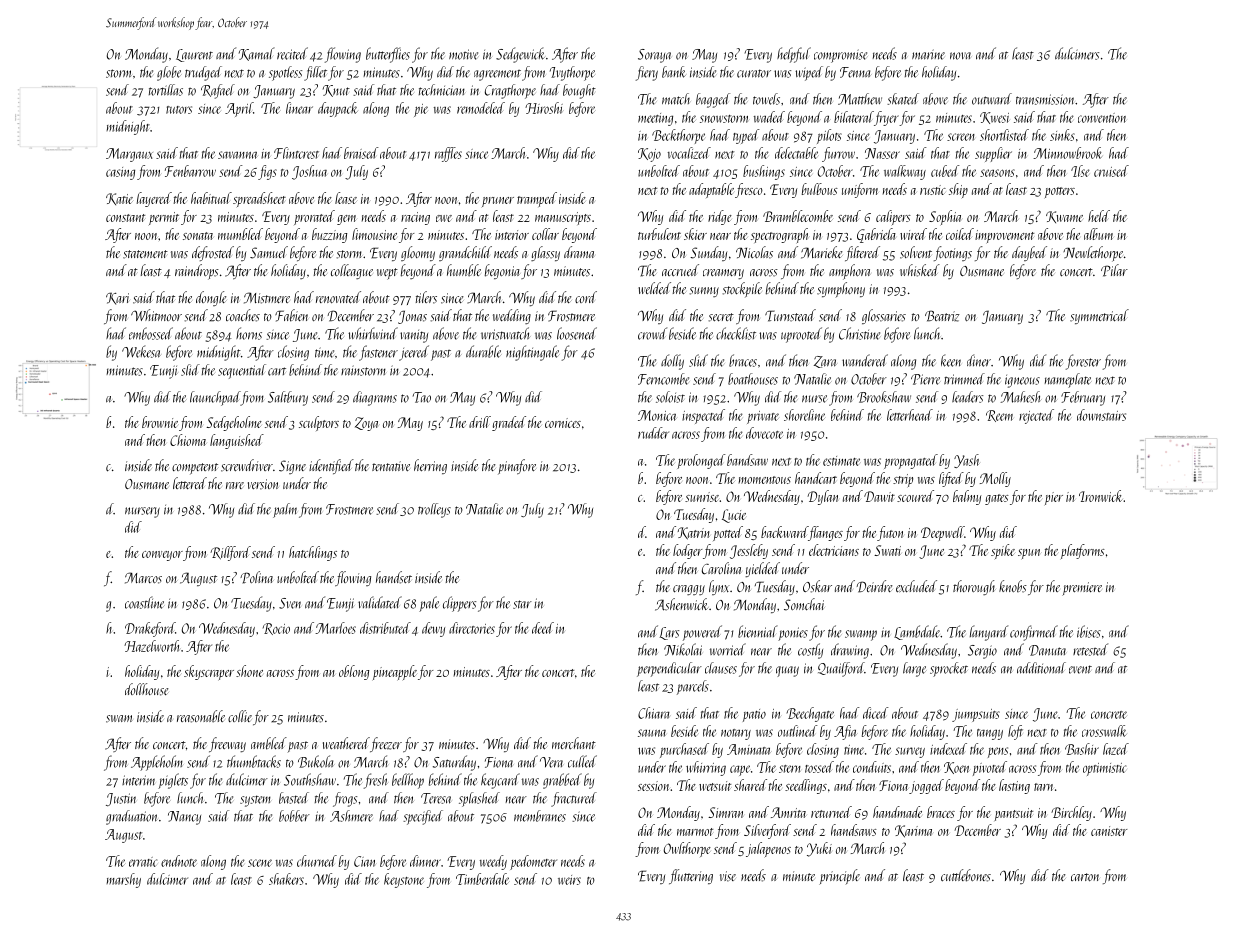 The image size is (1233, 952). What do you see at coordinates (790, 315) in the image?
I see `Turnstead` at bounding box center [790, 315].
